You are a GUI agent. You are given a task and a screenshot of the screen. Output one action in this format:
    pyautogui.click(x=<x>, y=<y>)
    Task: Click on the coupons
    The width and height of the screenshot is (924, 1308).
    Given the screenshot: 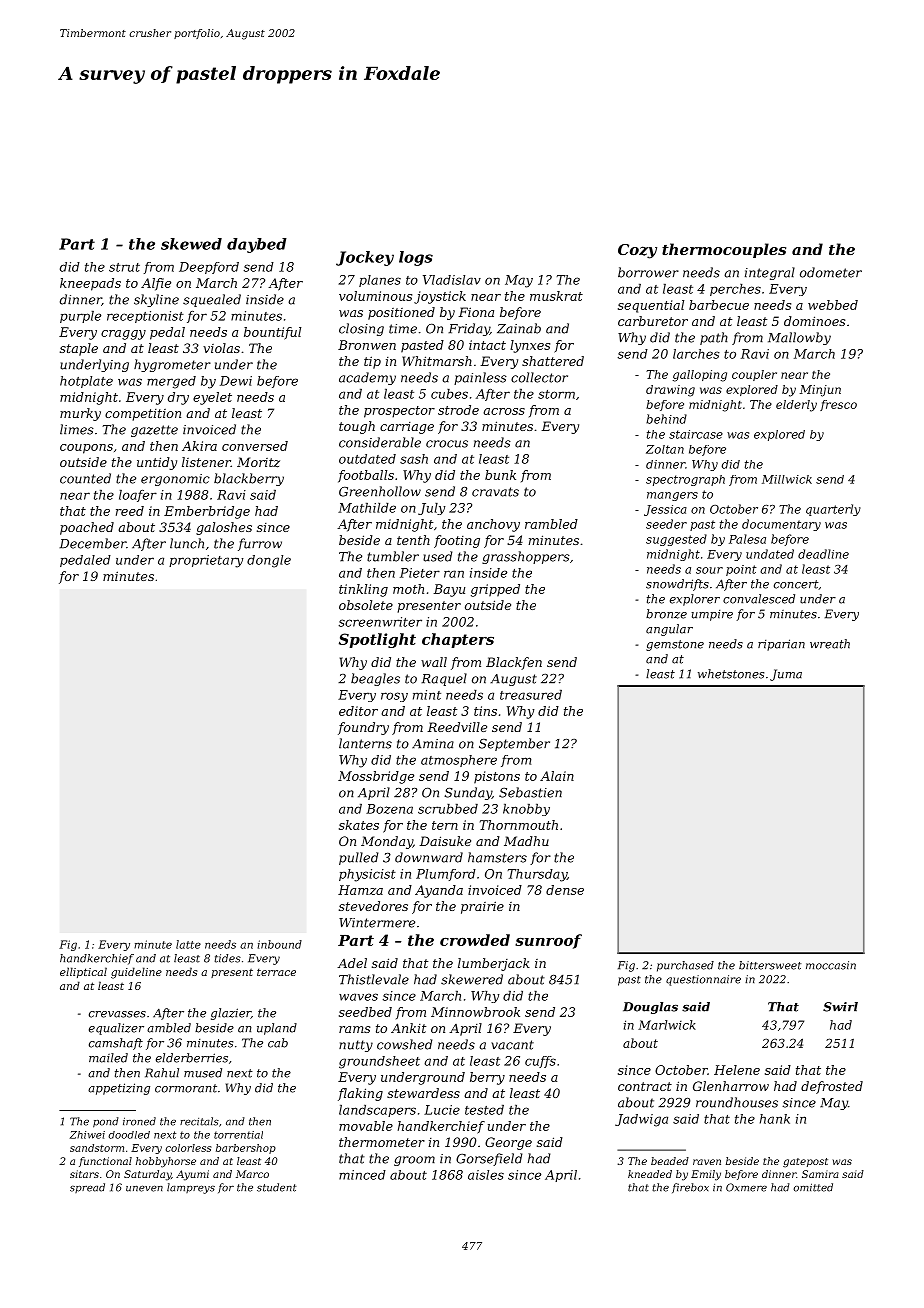 What is the action you would take?
    pyautogui.click(x=86, y=449)
